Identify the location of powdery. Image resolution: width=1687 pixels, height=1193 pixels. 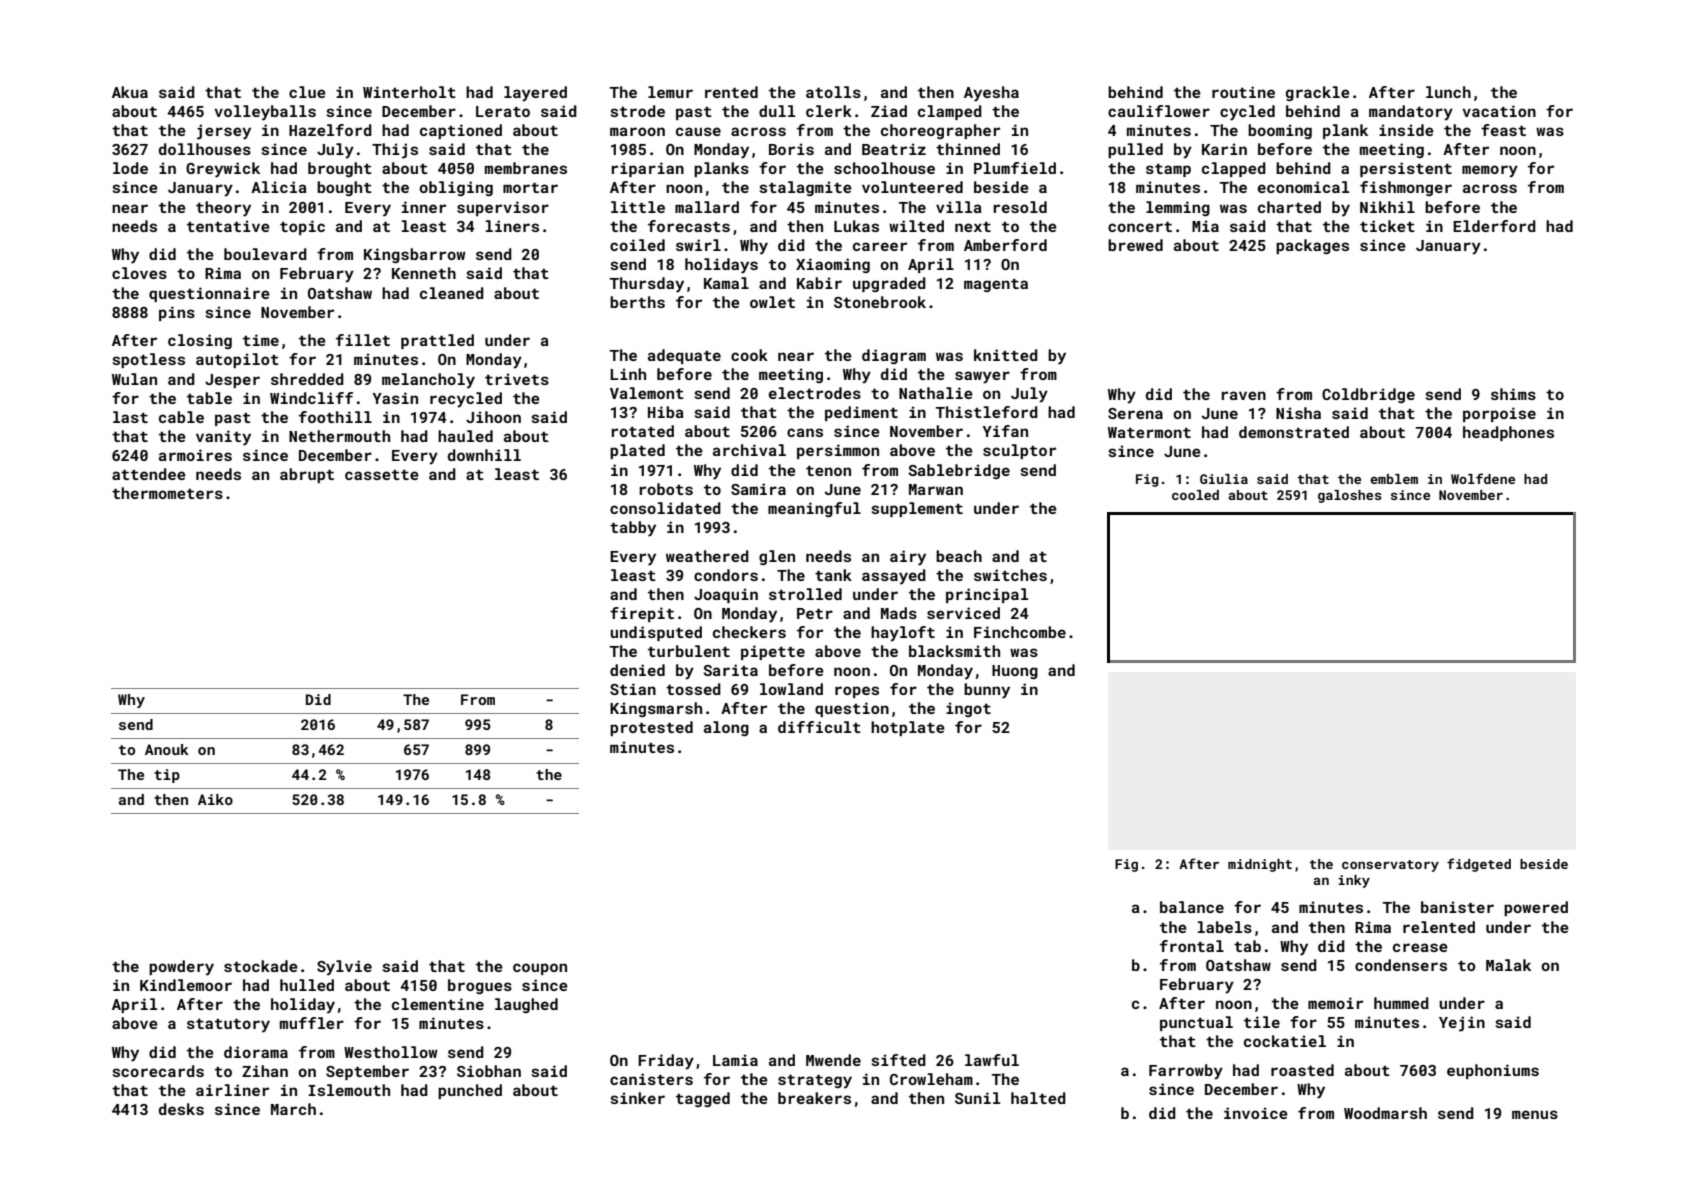
(181, 968).
